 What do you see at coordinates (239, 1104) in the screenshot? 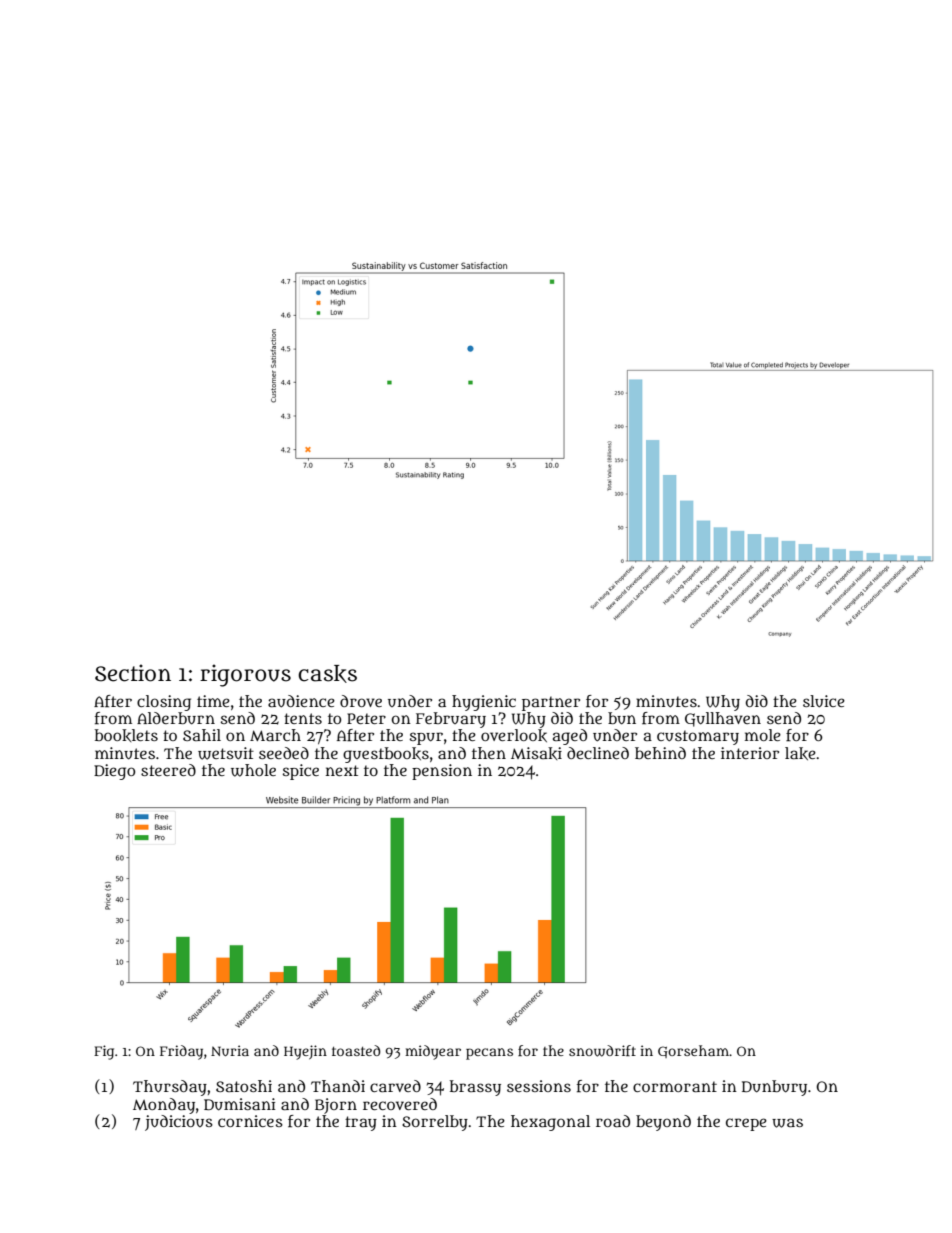
I see `Dumisani` at bounding box center [239, 1104].
